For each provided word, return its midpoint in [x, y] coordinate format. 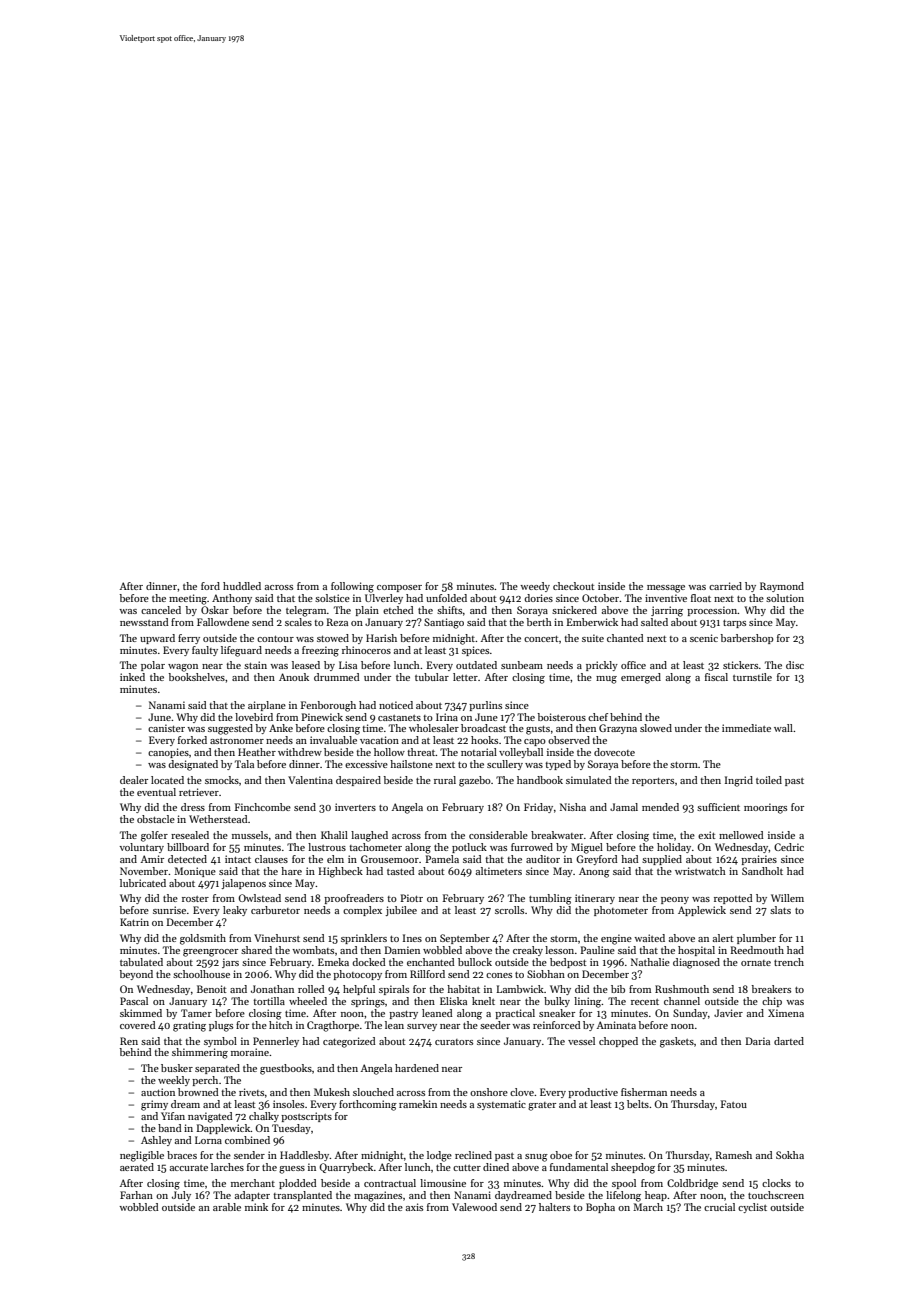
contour [275, 639]
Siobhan [546, 974]
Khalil [334, 835]
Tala [244, 764]
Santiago [444, 623]
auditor [543, 859]
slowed [656, 728]
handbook [540, 780]
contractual [390, 1183]
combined [247, 1140]
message [666, 589]
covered [138, 1025]
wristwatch [700, 871]
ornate [756, 963]
